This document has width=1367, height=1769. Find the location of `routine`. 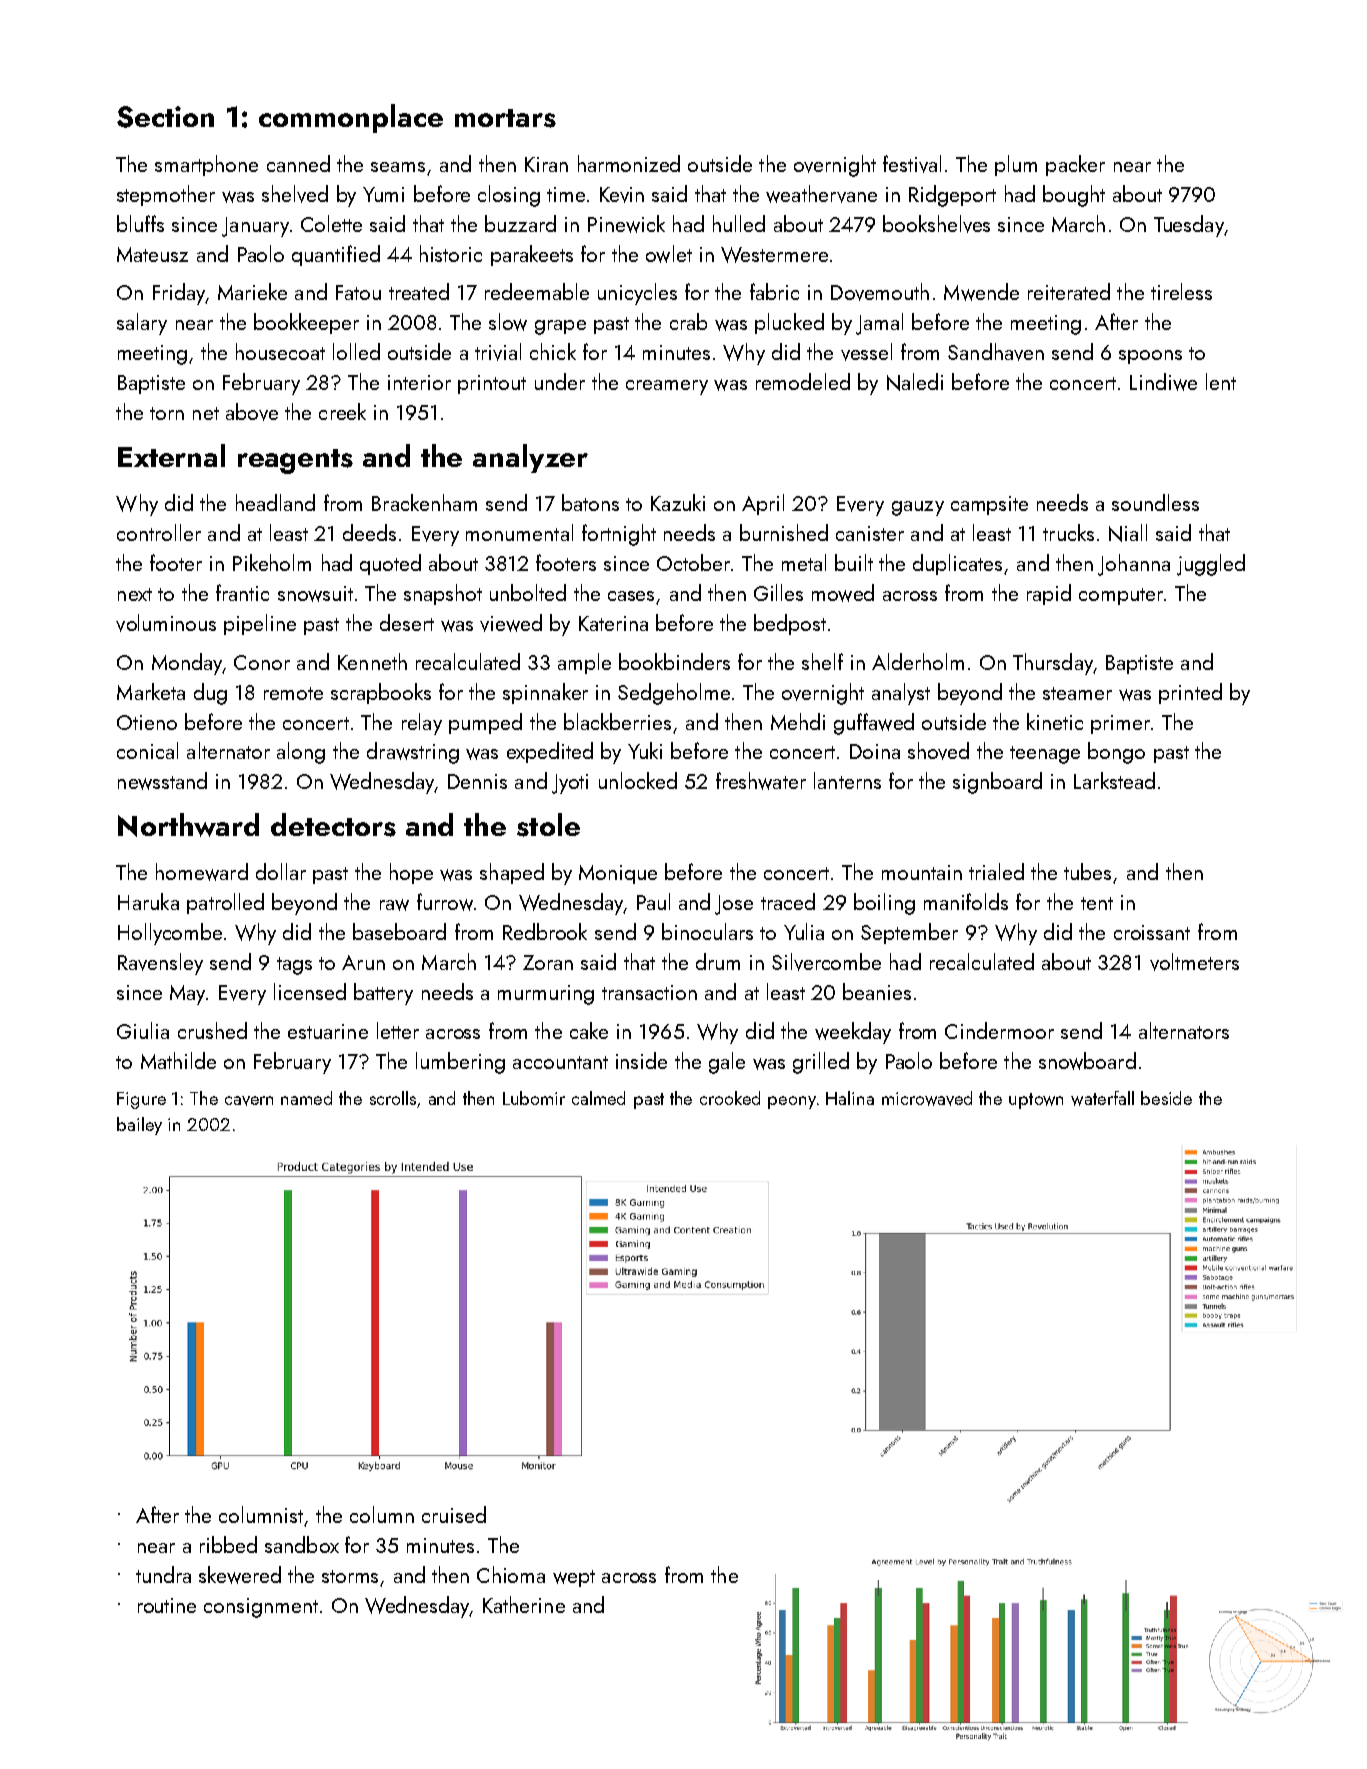

routine is located at coordinates (167, 1605).
